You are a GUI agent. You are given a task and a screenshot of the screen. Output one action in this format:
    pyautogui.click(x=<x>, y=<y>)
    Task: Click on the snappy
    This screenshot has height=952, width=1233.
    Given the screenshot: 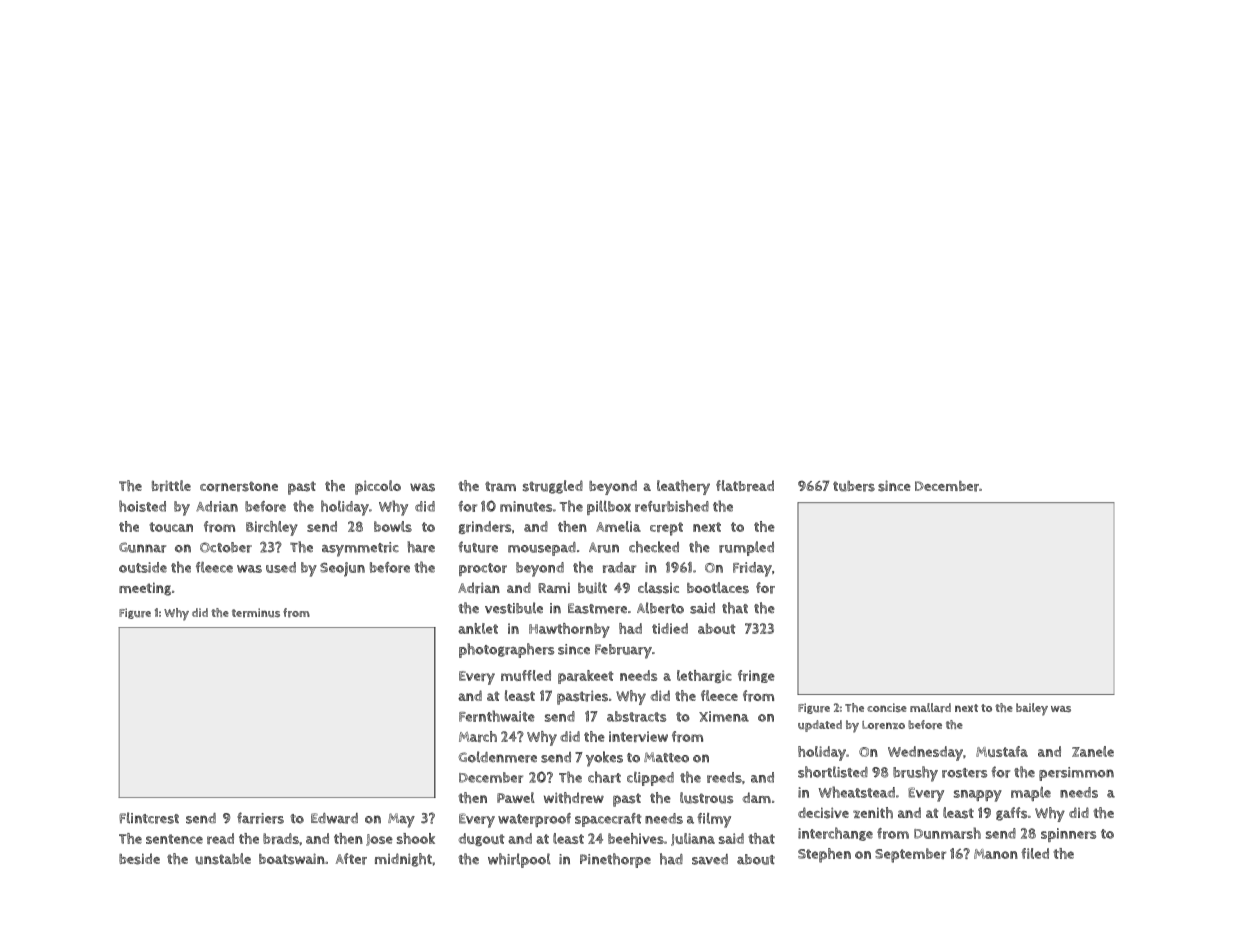 What is the action you would take?
    pyautogui.click(x=978, y=796)
